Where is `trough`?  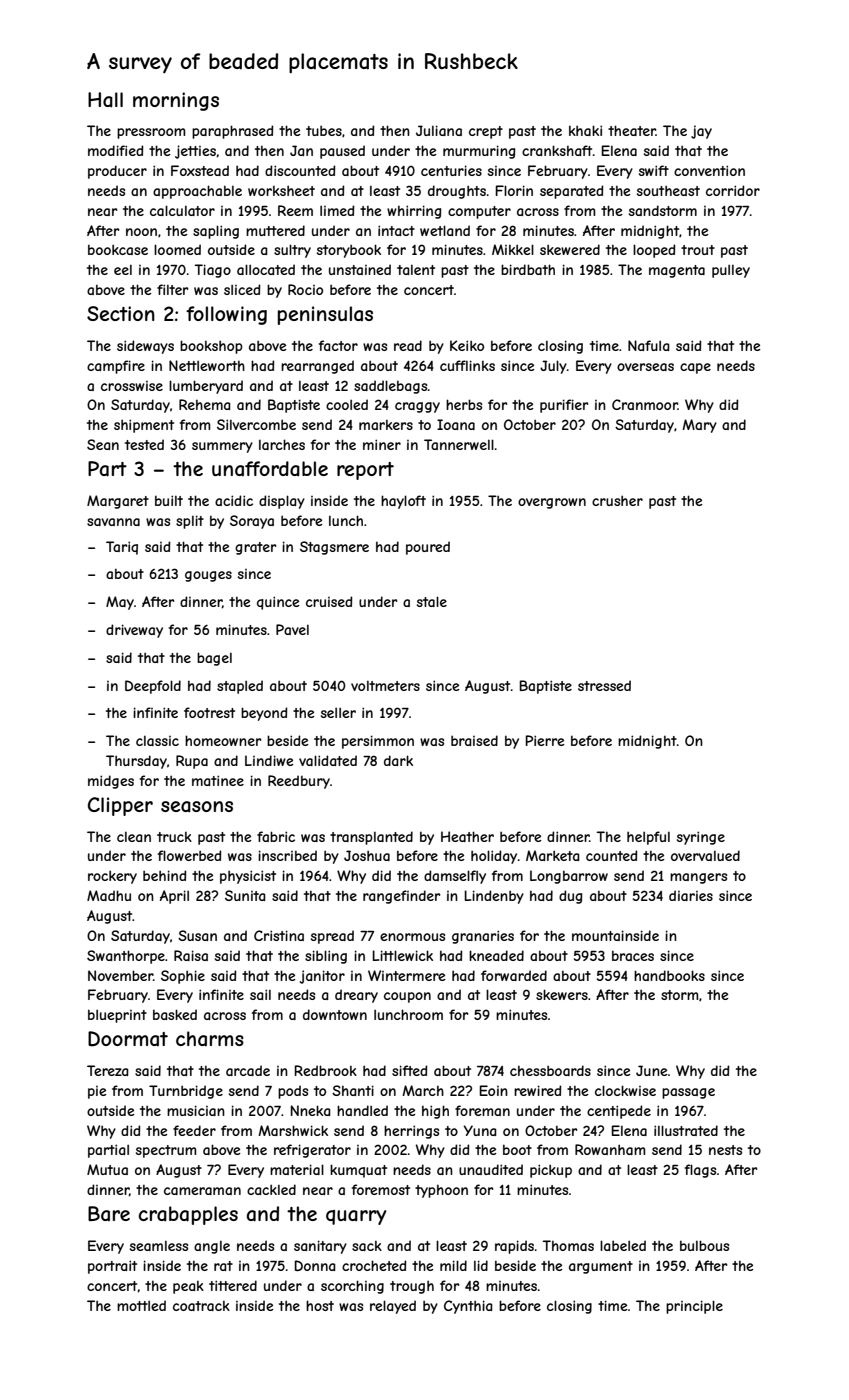 trough is located at coordinates (412, 1287).
